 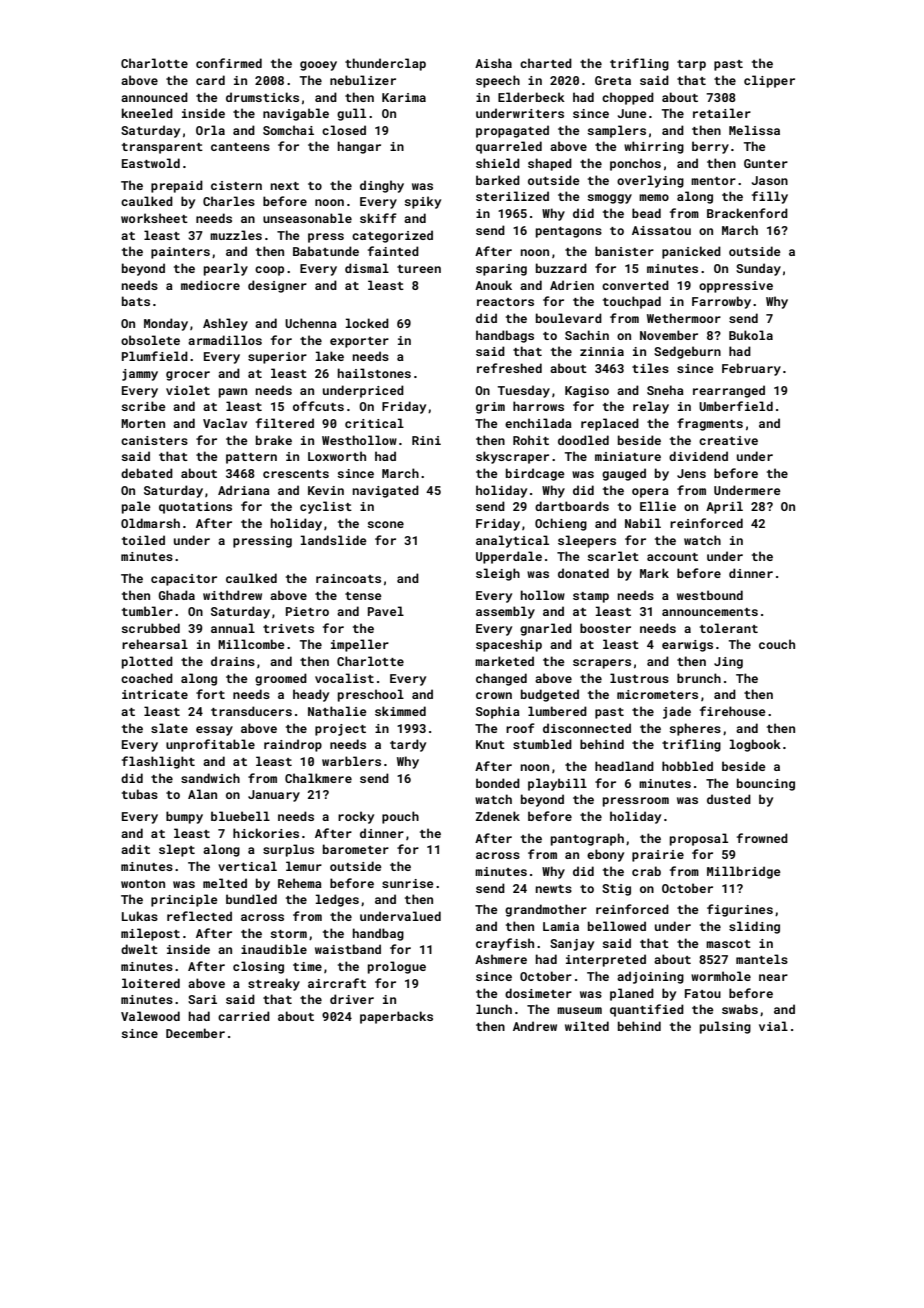 I want to click on raindrop, so click(x=293, y=745).
